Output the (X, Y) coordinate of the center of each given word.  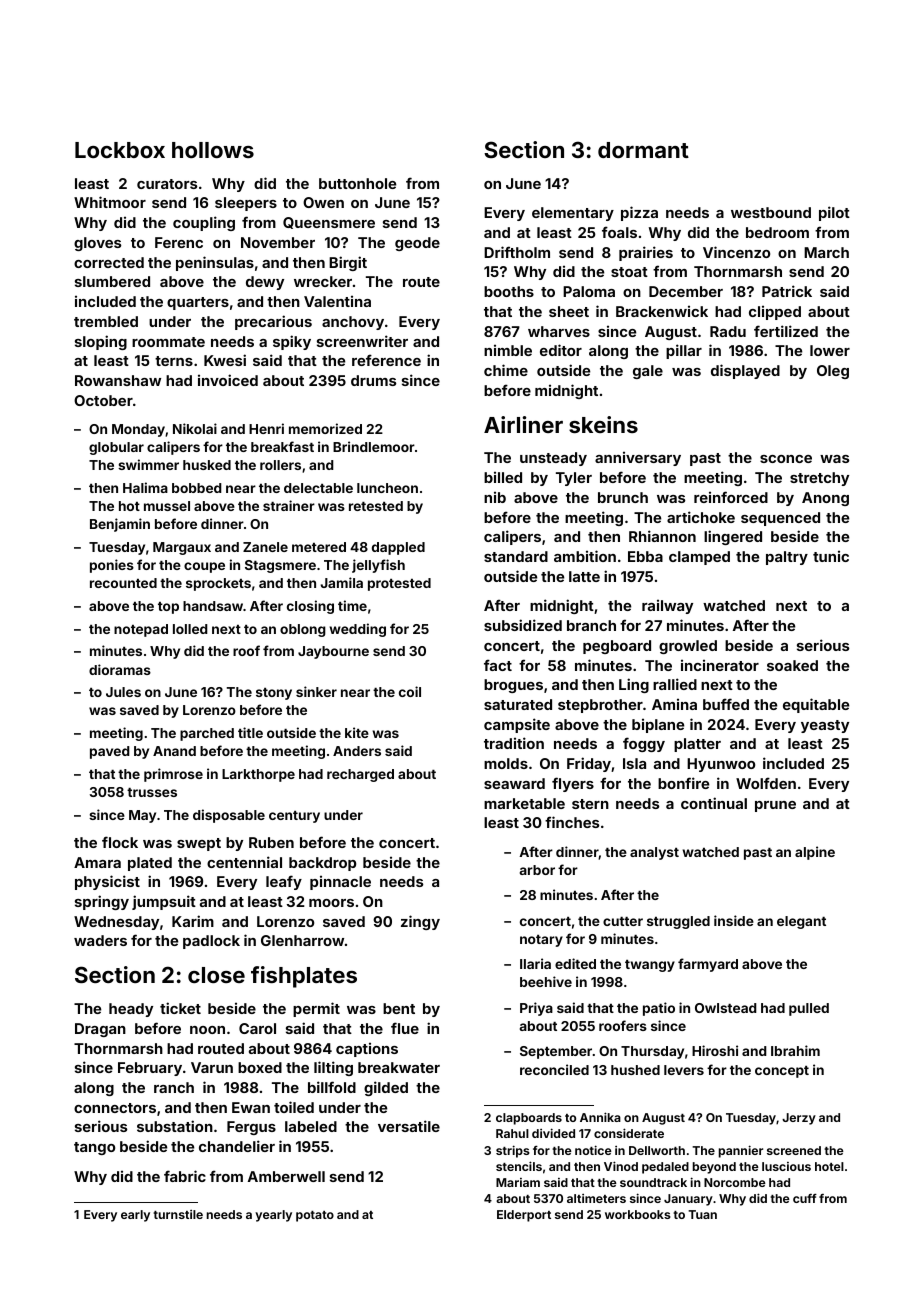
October (103, 400)
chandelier (237, 1146)
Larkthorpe (258, 775)
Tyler (574, 479)
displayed (745, 371)
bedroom (777, 232)
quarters (198, 303)
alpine (815, 853)
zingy (420, 922)
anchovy (353, 323)
